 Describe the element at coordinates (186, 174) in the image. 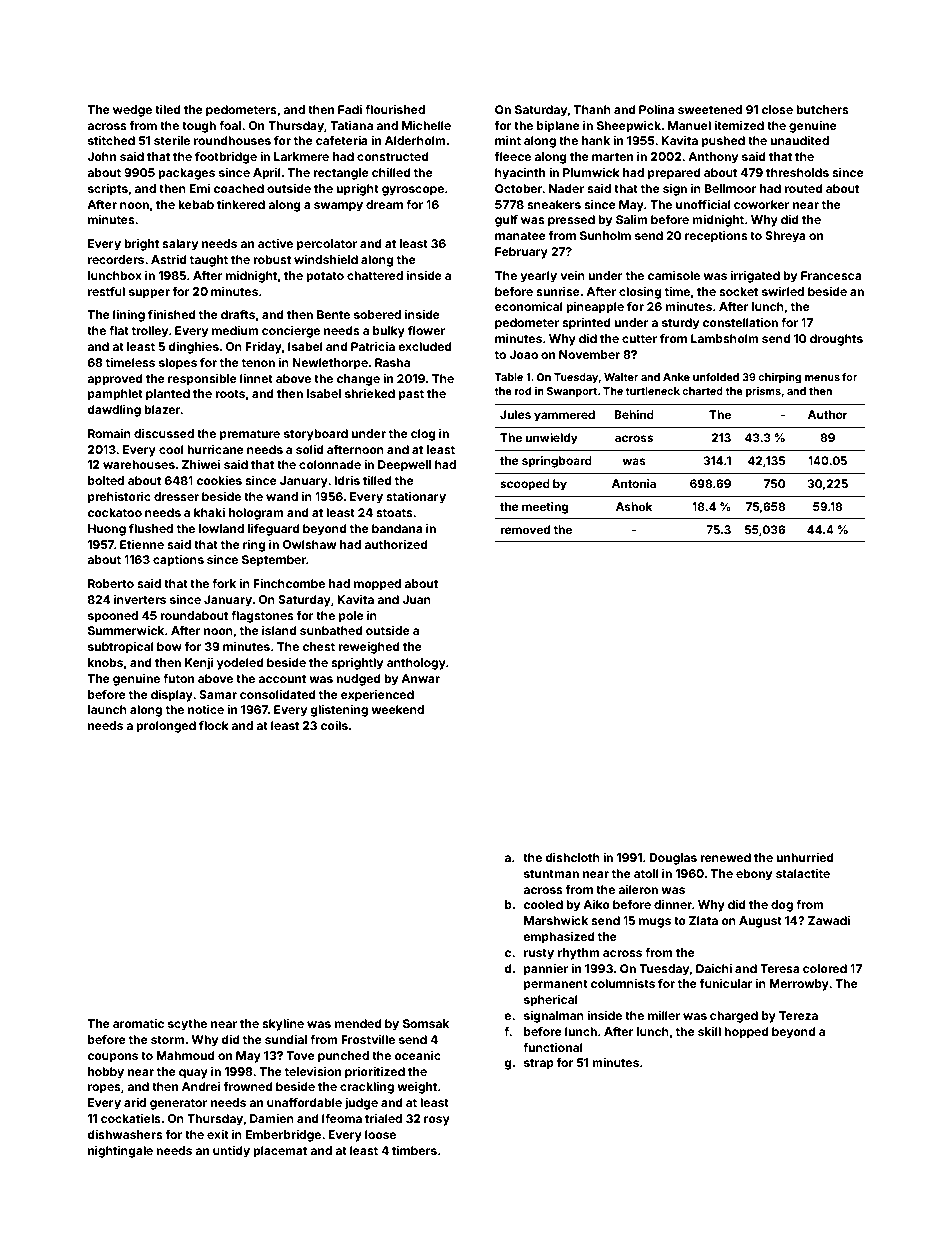

I see `packages` at that location.
